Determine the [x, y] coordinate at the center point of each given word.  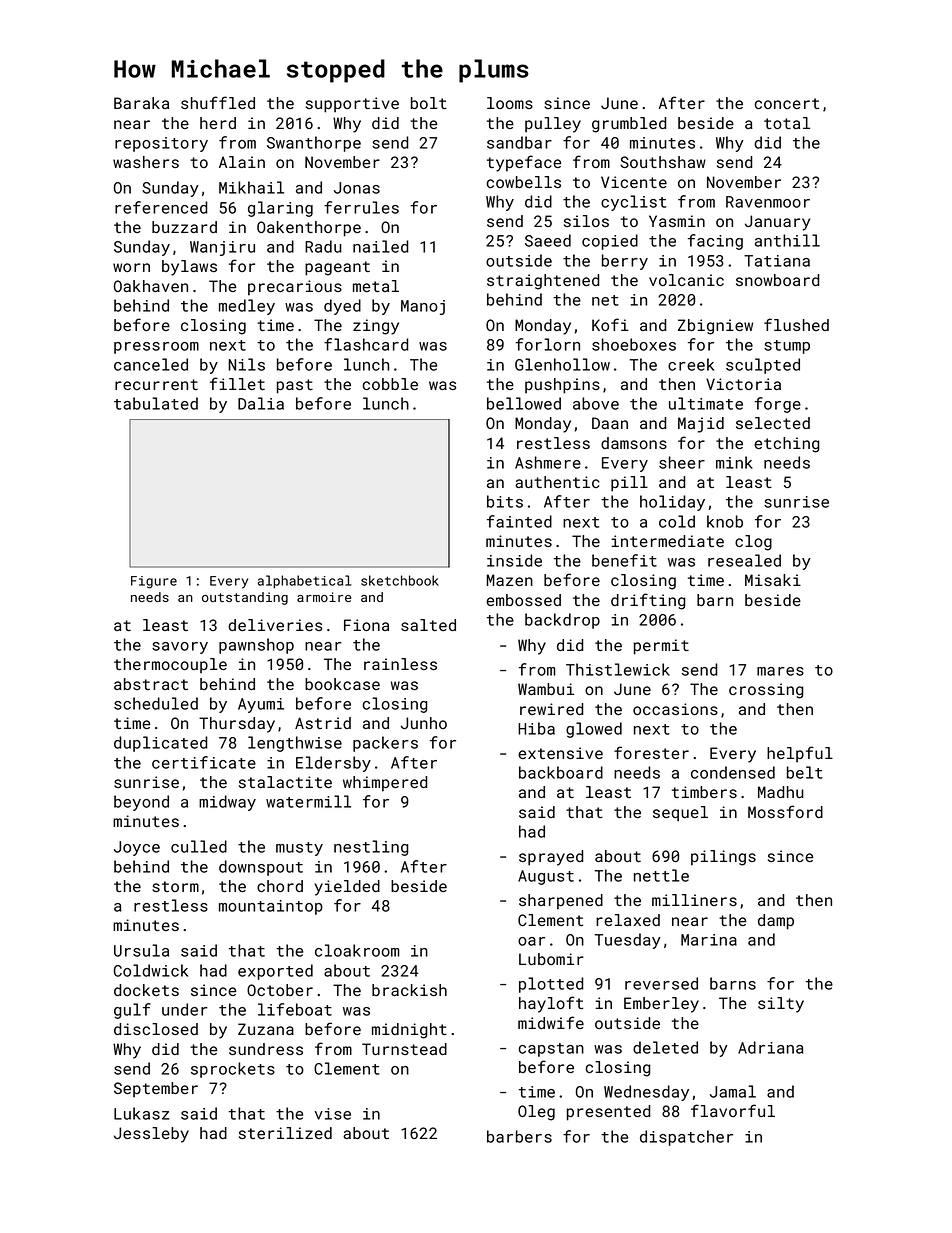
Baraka [141, 103]
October [280, 990]
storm [175, 886]
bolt [429, 103]
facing [715, 242]
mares [780, 671]
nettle [661, 875]
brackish [409, 990]
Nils [246, 364]
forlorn [547, 344]
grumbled [629, 125]
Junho [424, 723]
